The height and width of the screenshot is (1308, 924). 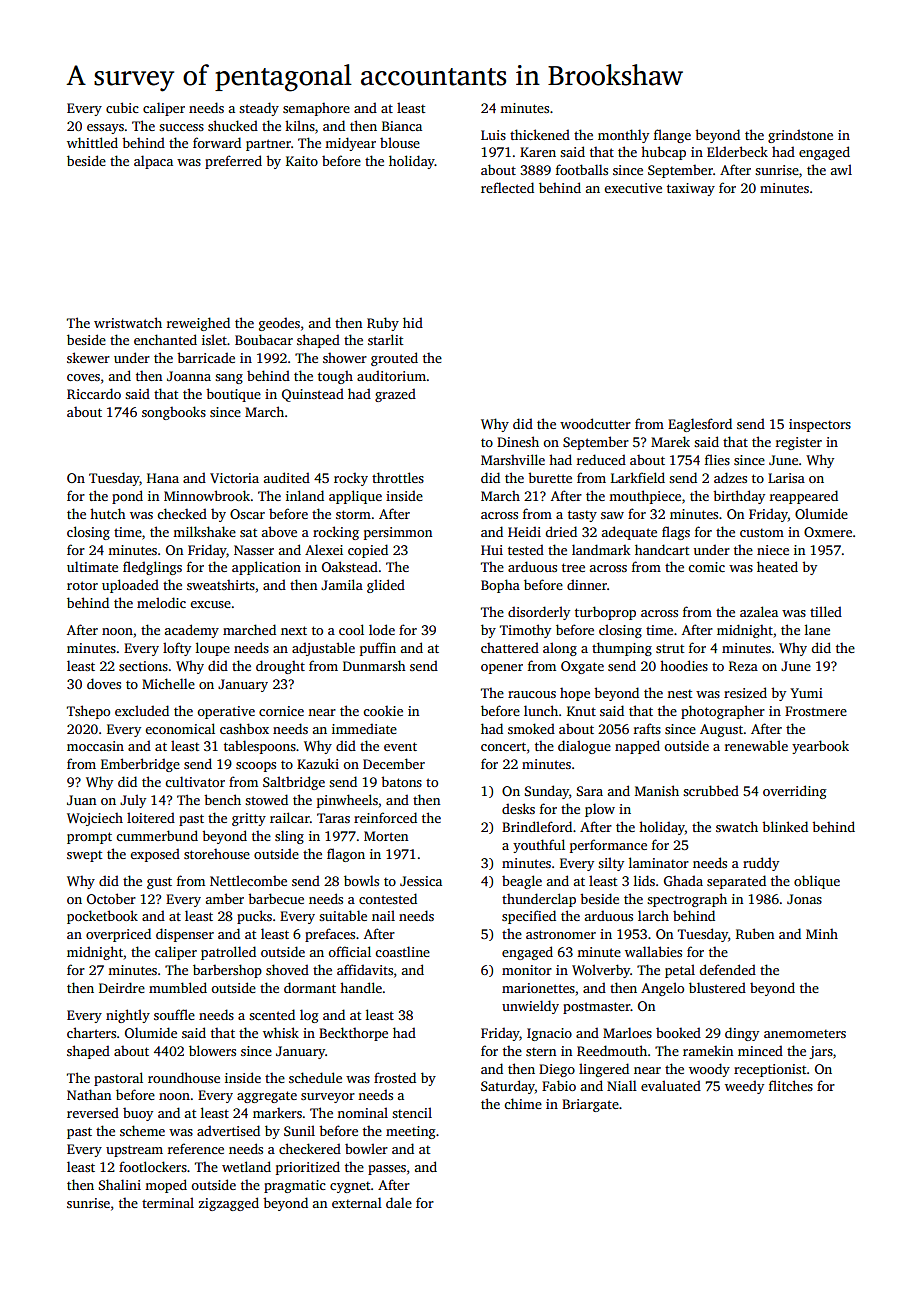 What do you see at coordinates (700, 425) in the screenshot?
I see `Eaglesford` at bounding box center [700, 425].
